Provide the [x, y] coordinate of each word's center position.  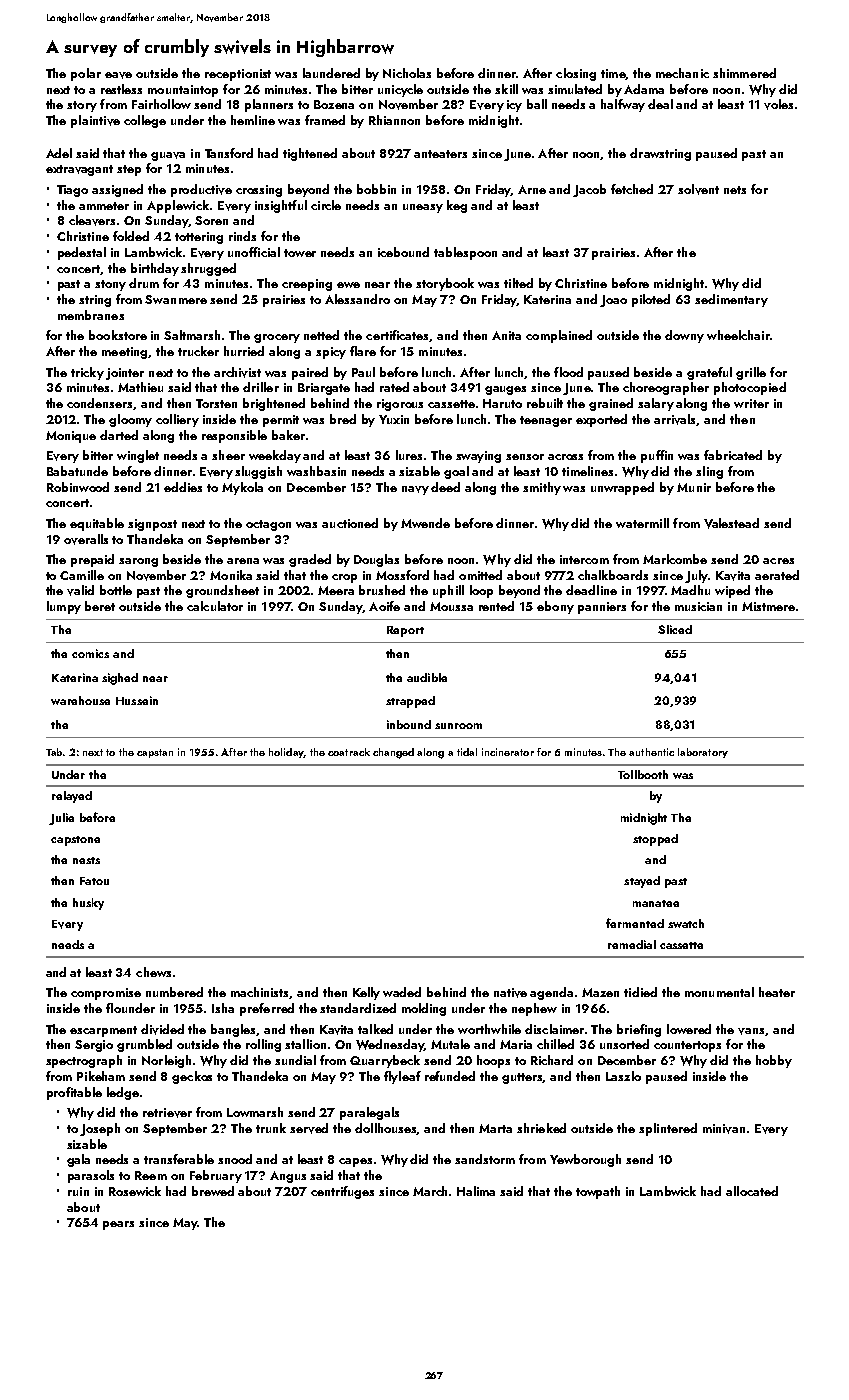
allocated [752, 1191]
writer [751, 403]
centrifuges [342, 1192]
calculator [215, 606]
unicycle [400, 90]
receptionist [238, 75]
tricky [87, 373]
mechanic [682, 73]
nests [86, 860]
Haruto [502, 403]
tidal [467, 752]
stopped [655, 840]
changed [393, 753]
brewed [213, 1191]
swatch [686, 923]
